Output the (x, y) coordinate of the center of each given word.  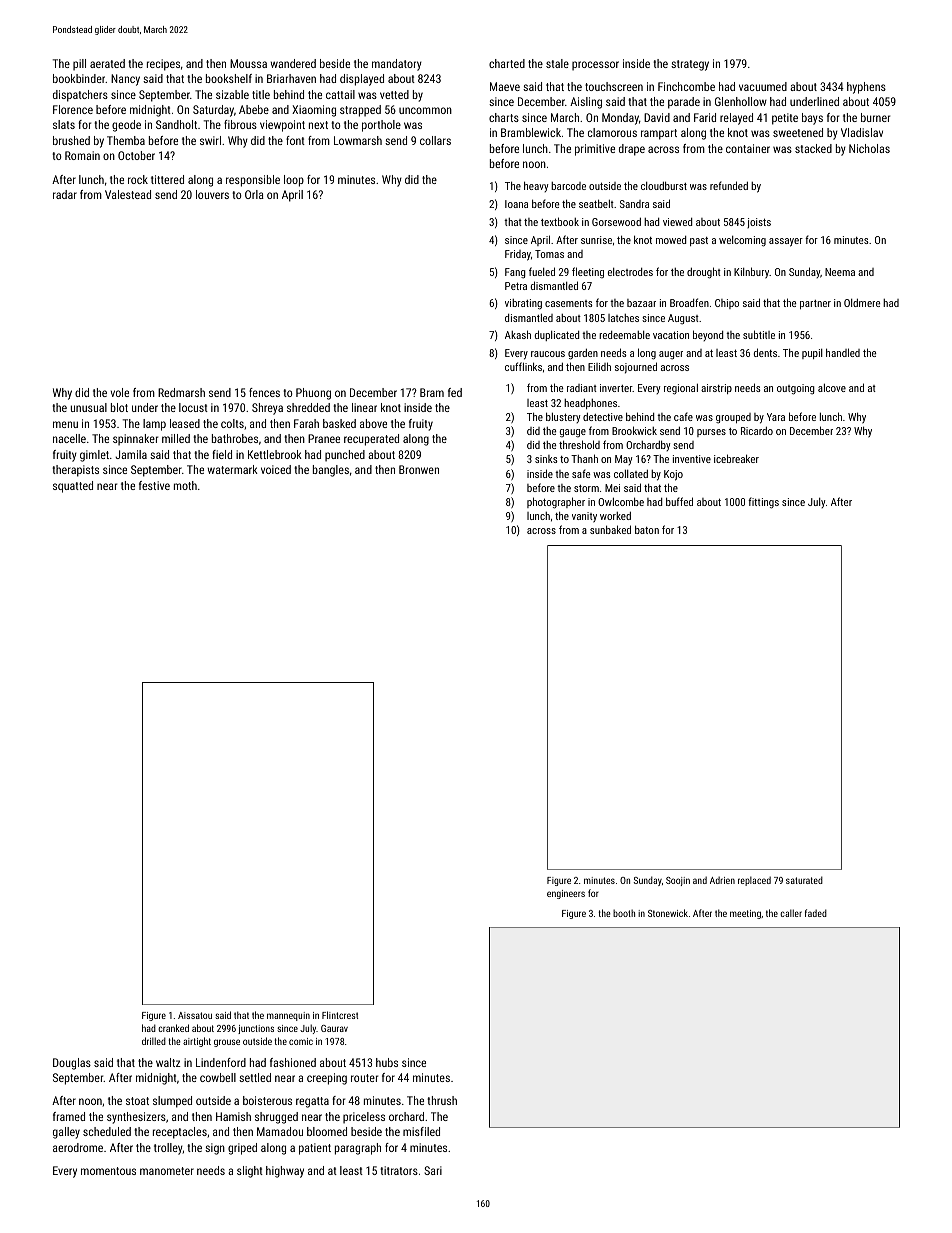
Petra (516, 286)
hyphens (866, 88)
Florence (73, 109)
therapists (75, 471)
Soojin (678, 881)
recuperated (371, 440)
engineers (566, 894)
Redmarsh (181, 392)
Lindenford (221, 1062)
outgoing (796, 389)
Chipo (727, 304)
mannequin (288, 1016)
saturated (804, 880)
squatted (73, 487)
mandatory (397, 65)
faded (816, 913)
